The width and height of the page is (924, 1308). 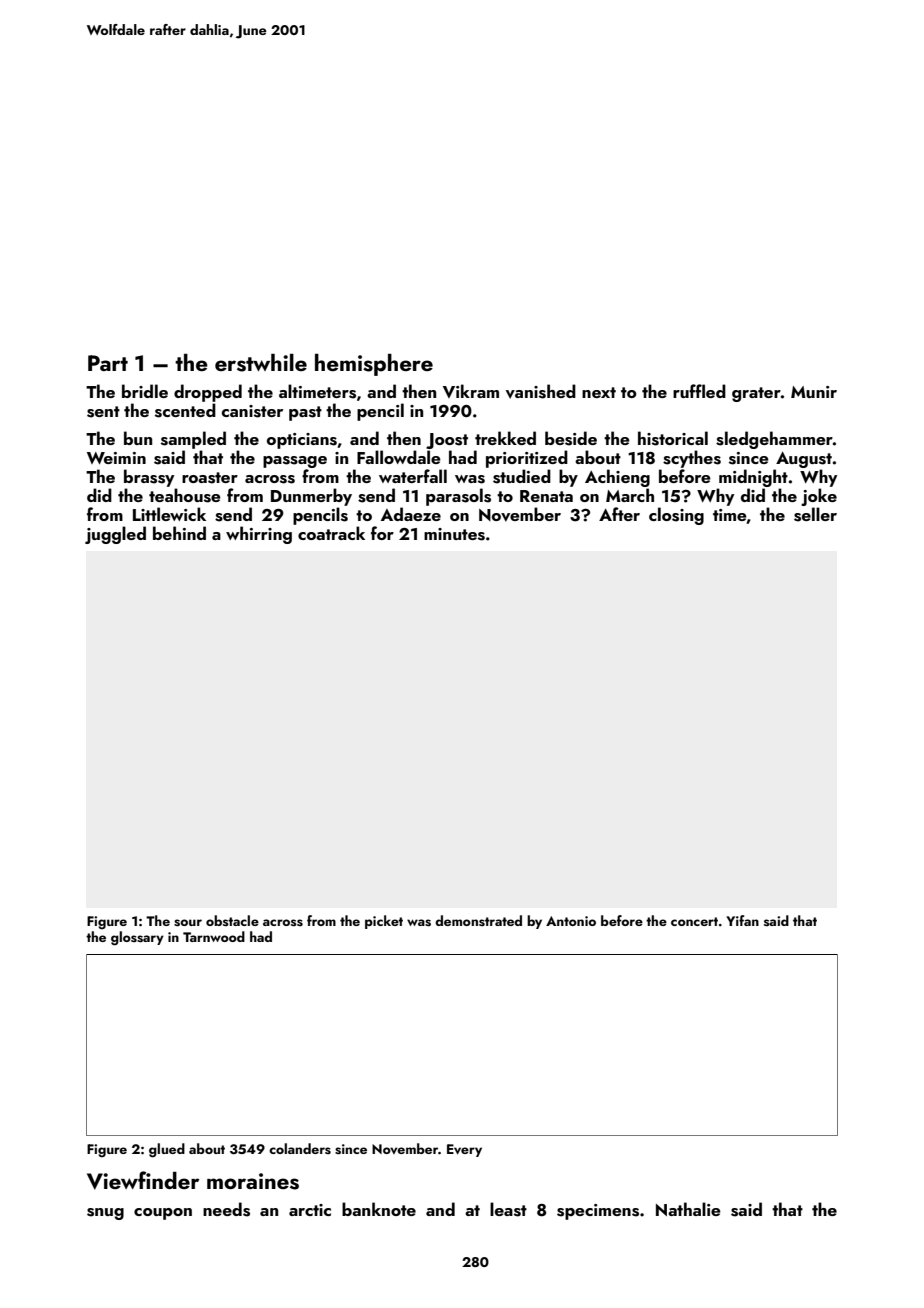 What do you see at coordinates (815, 514) in the page?
I see `seller` at bounding box center [815, 514].
